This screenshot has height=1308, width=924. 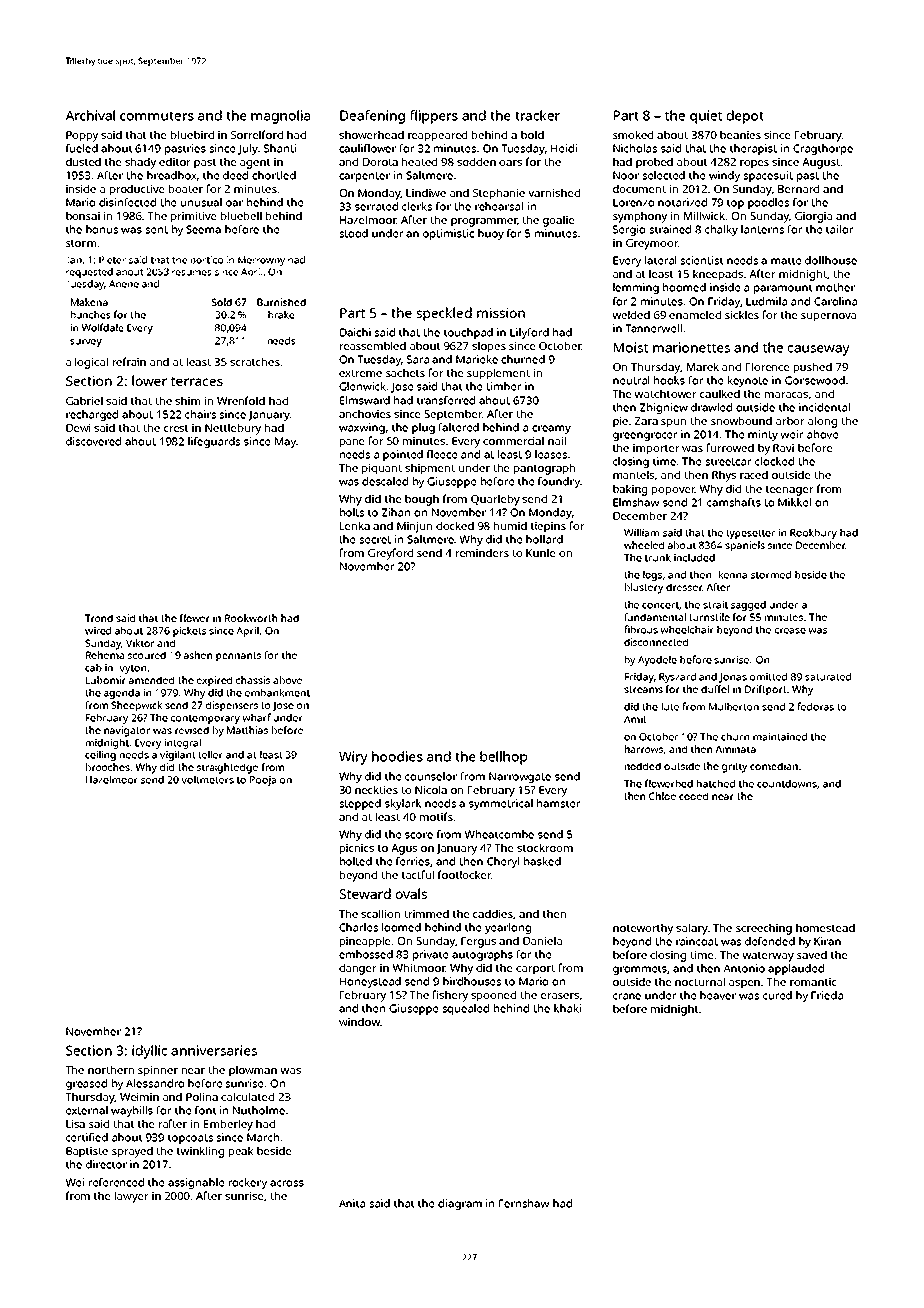 What do you see at coordinates (214, 1050) in the screenshot?
I see `anniversaries` at bounding box center [214, 1050].
